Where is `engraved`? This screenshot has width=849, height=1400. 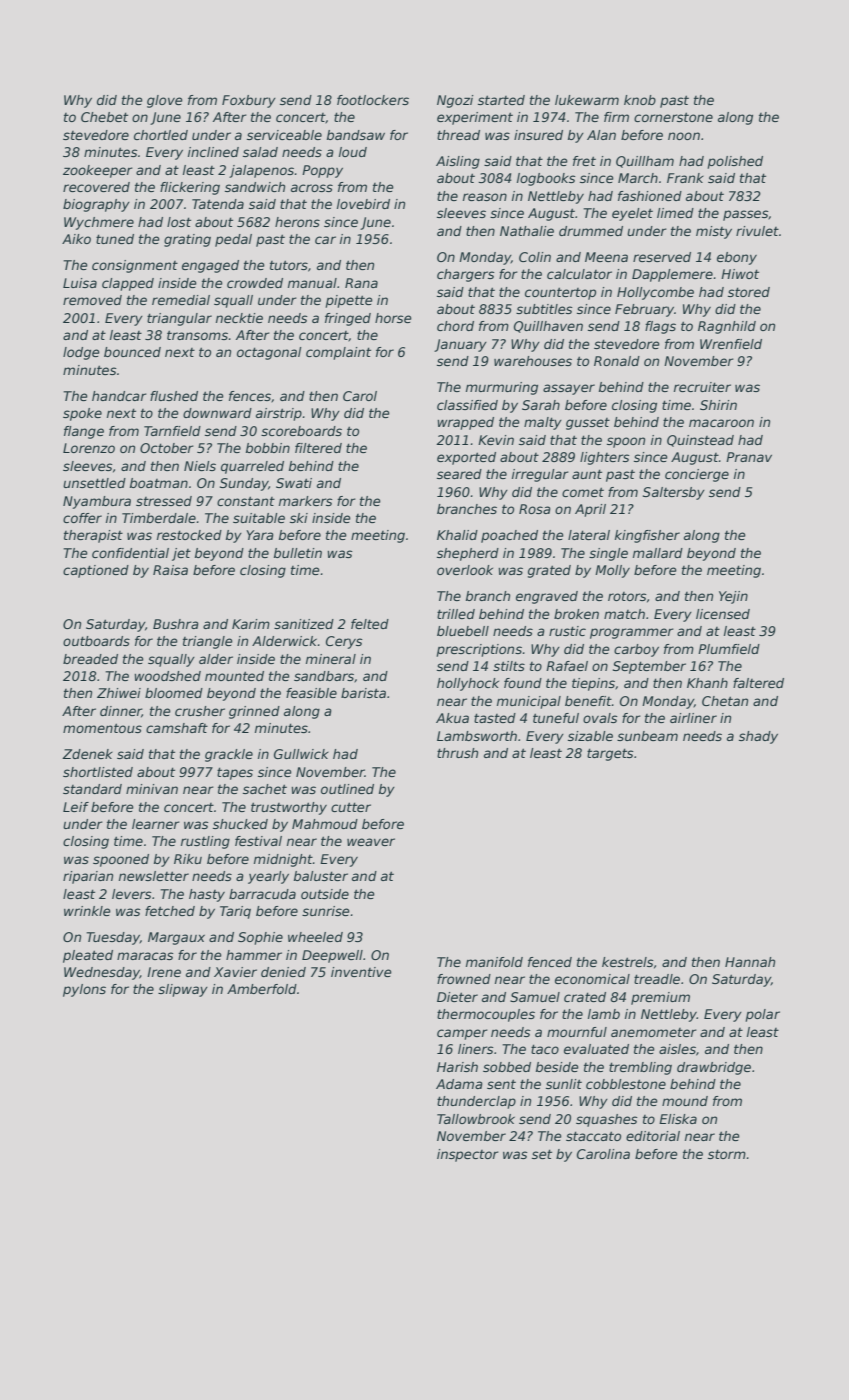 engraved is located at coordinates (547, 597).
